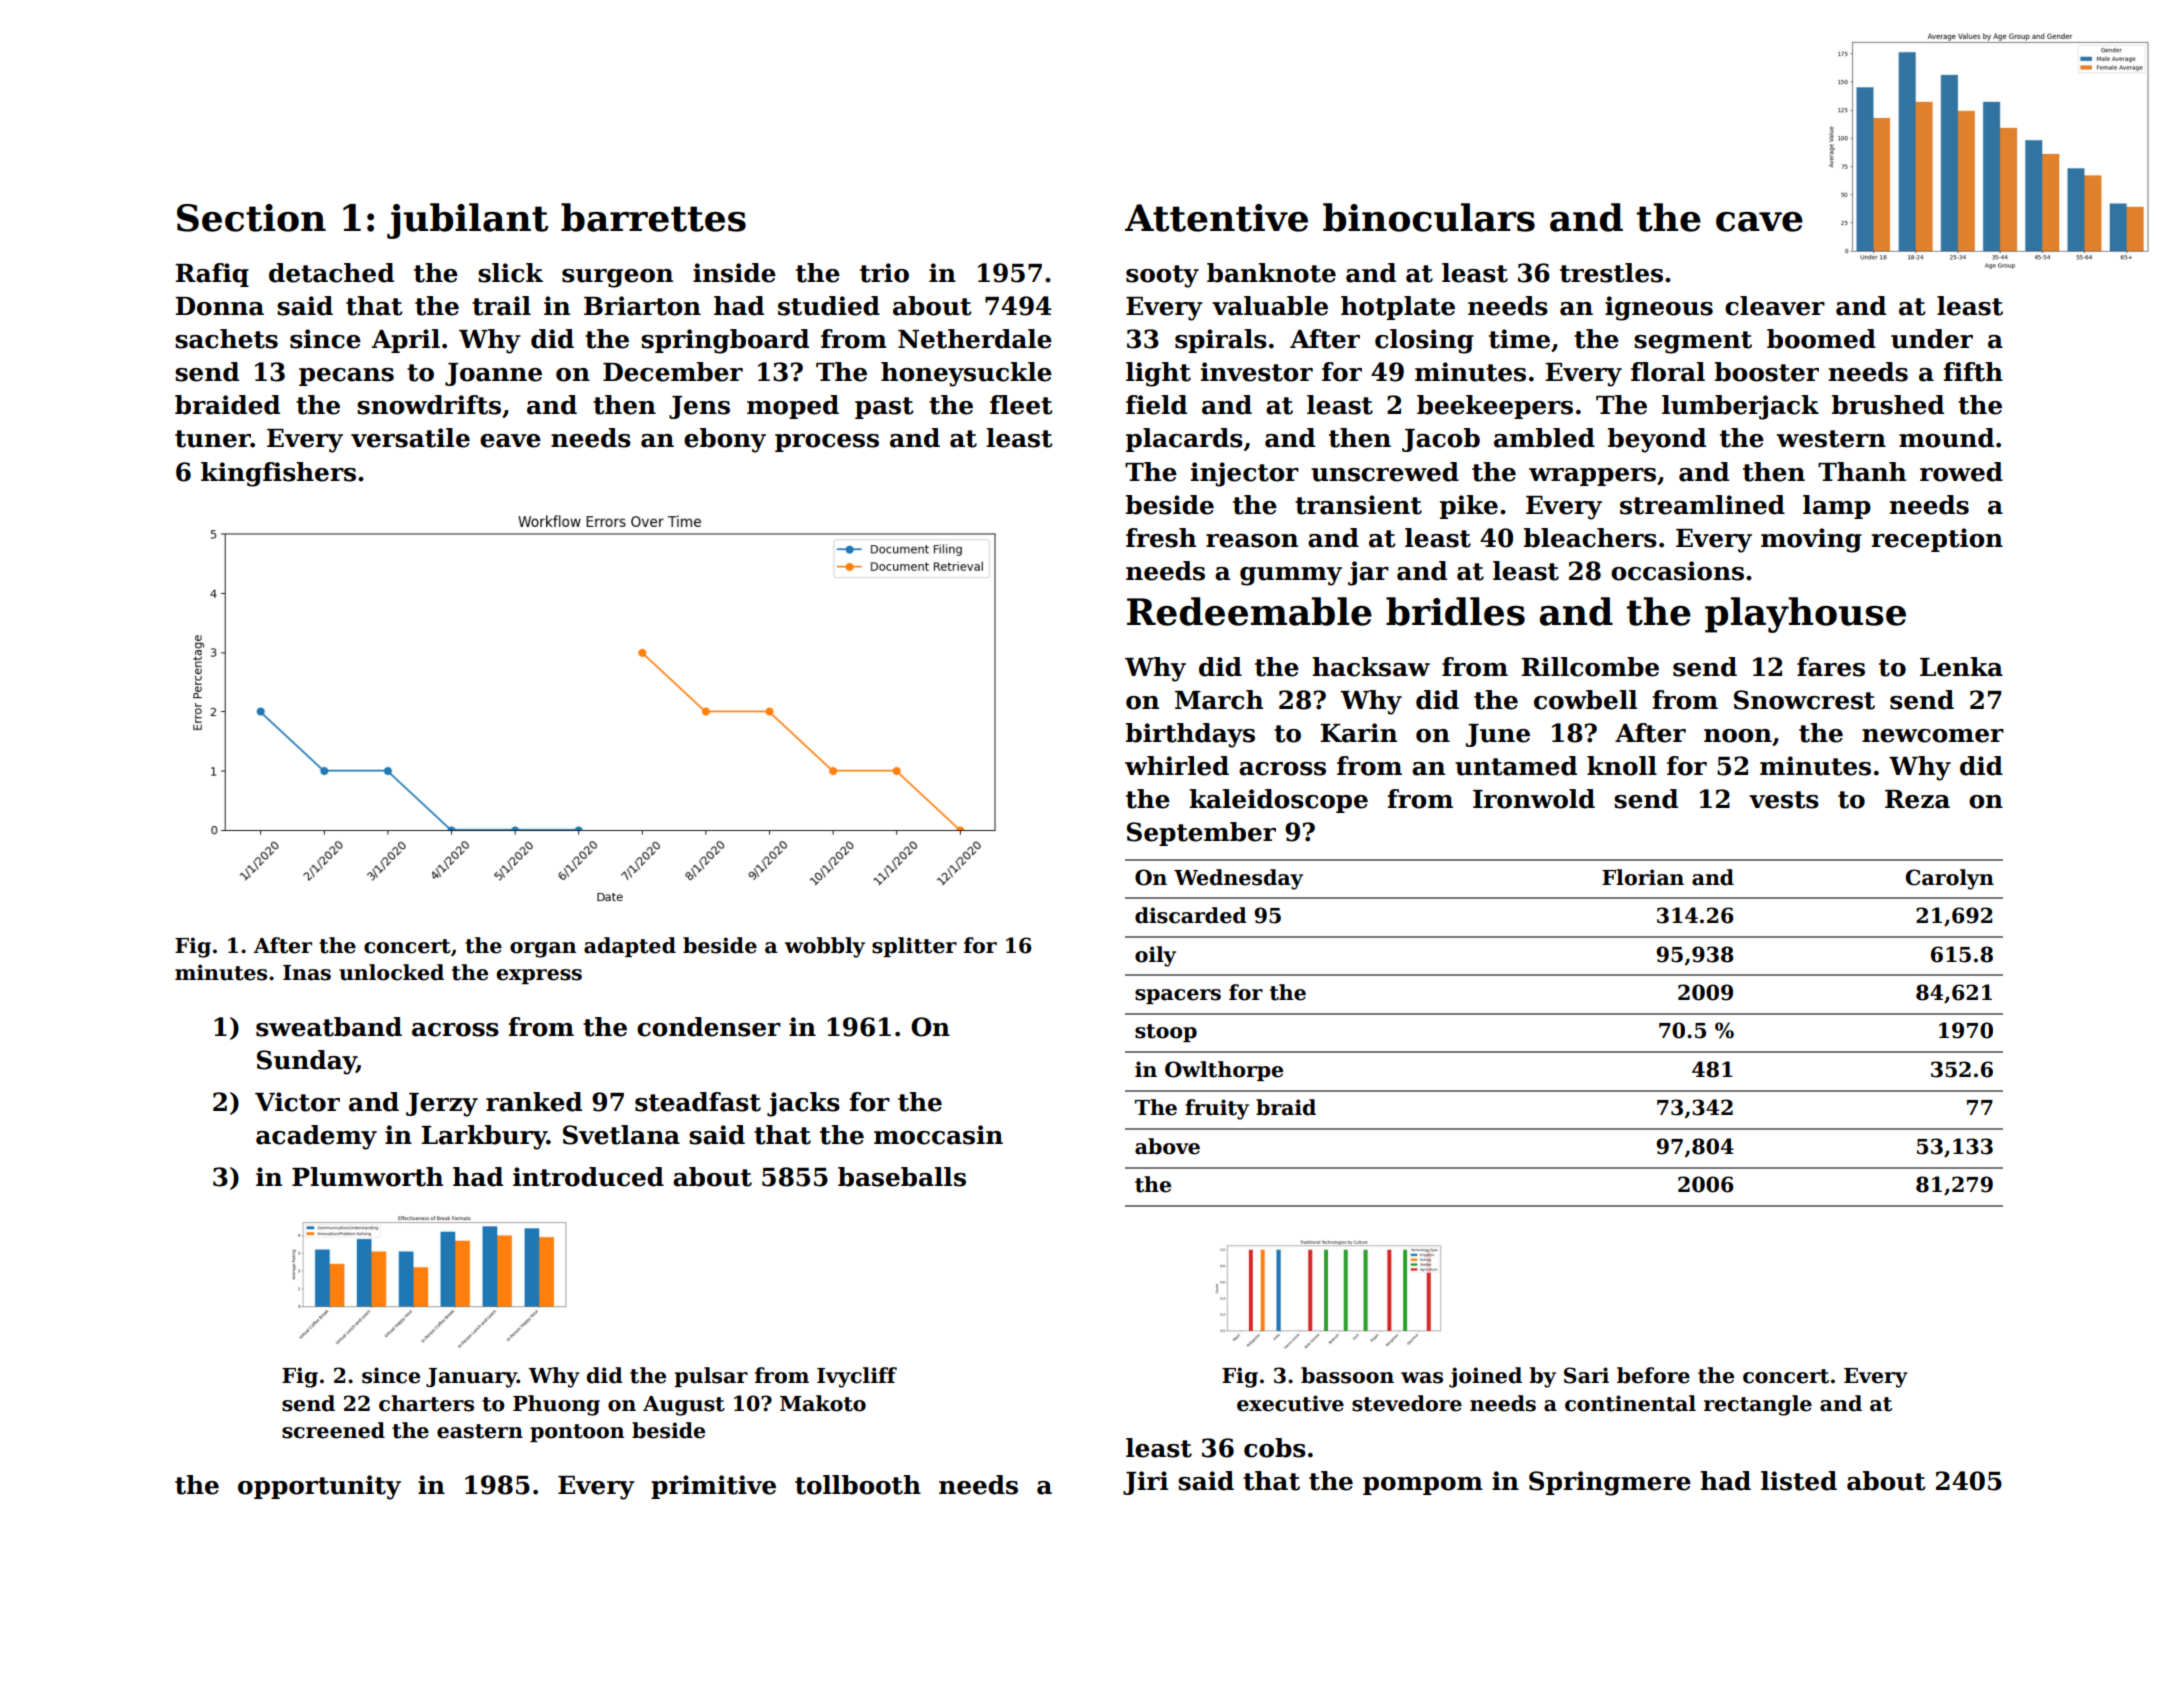  What do you see at coordinates (827, 443) in the screenshot?
I see `process` at bounding box center [827, 443].
